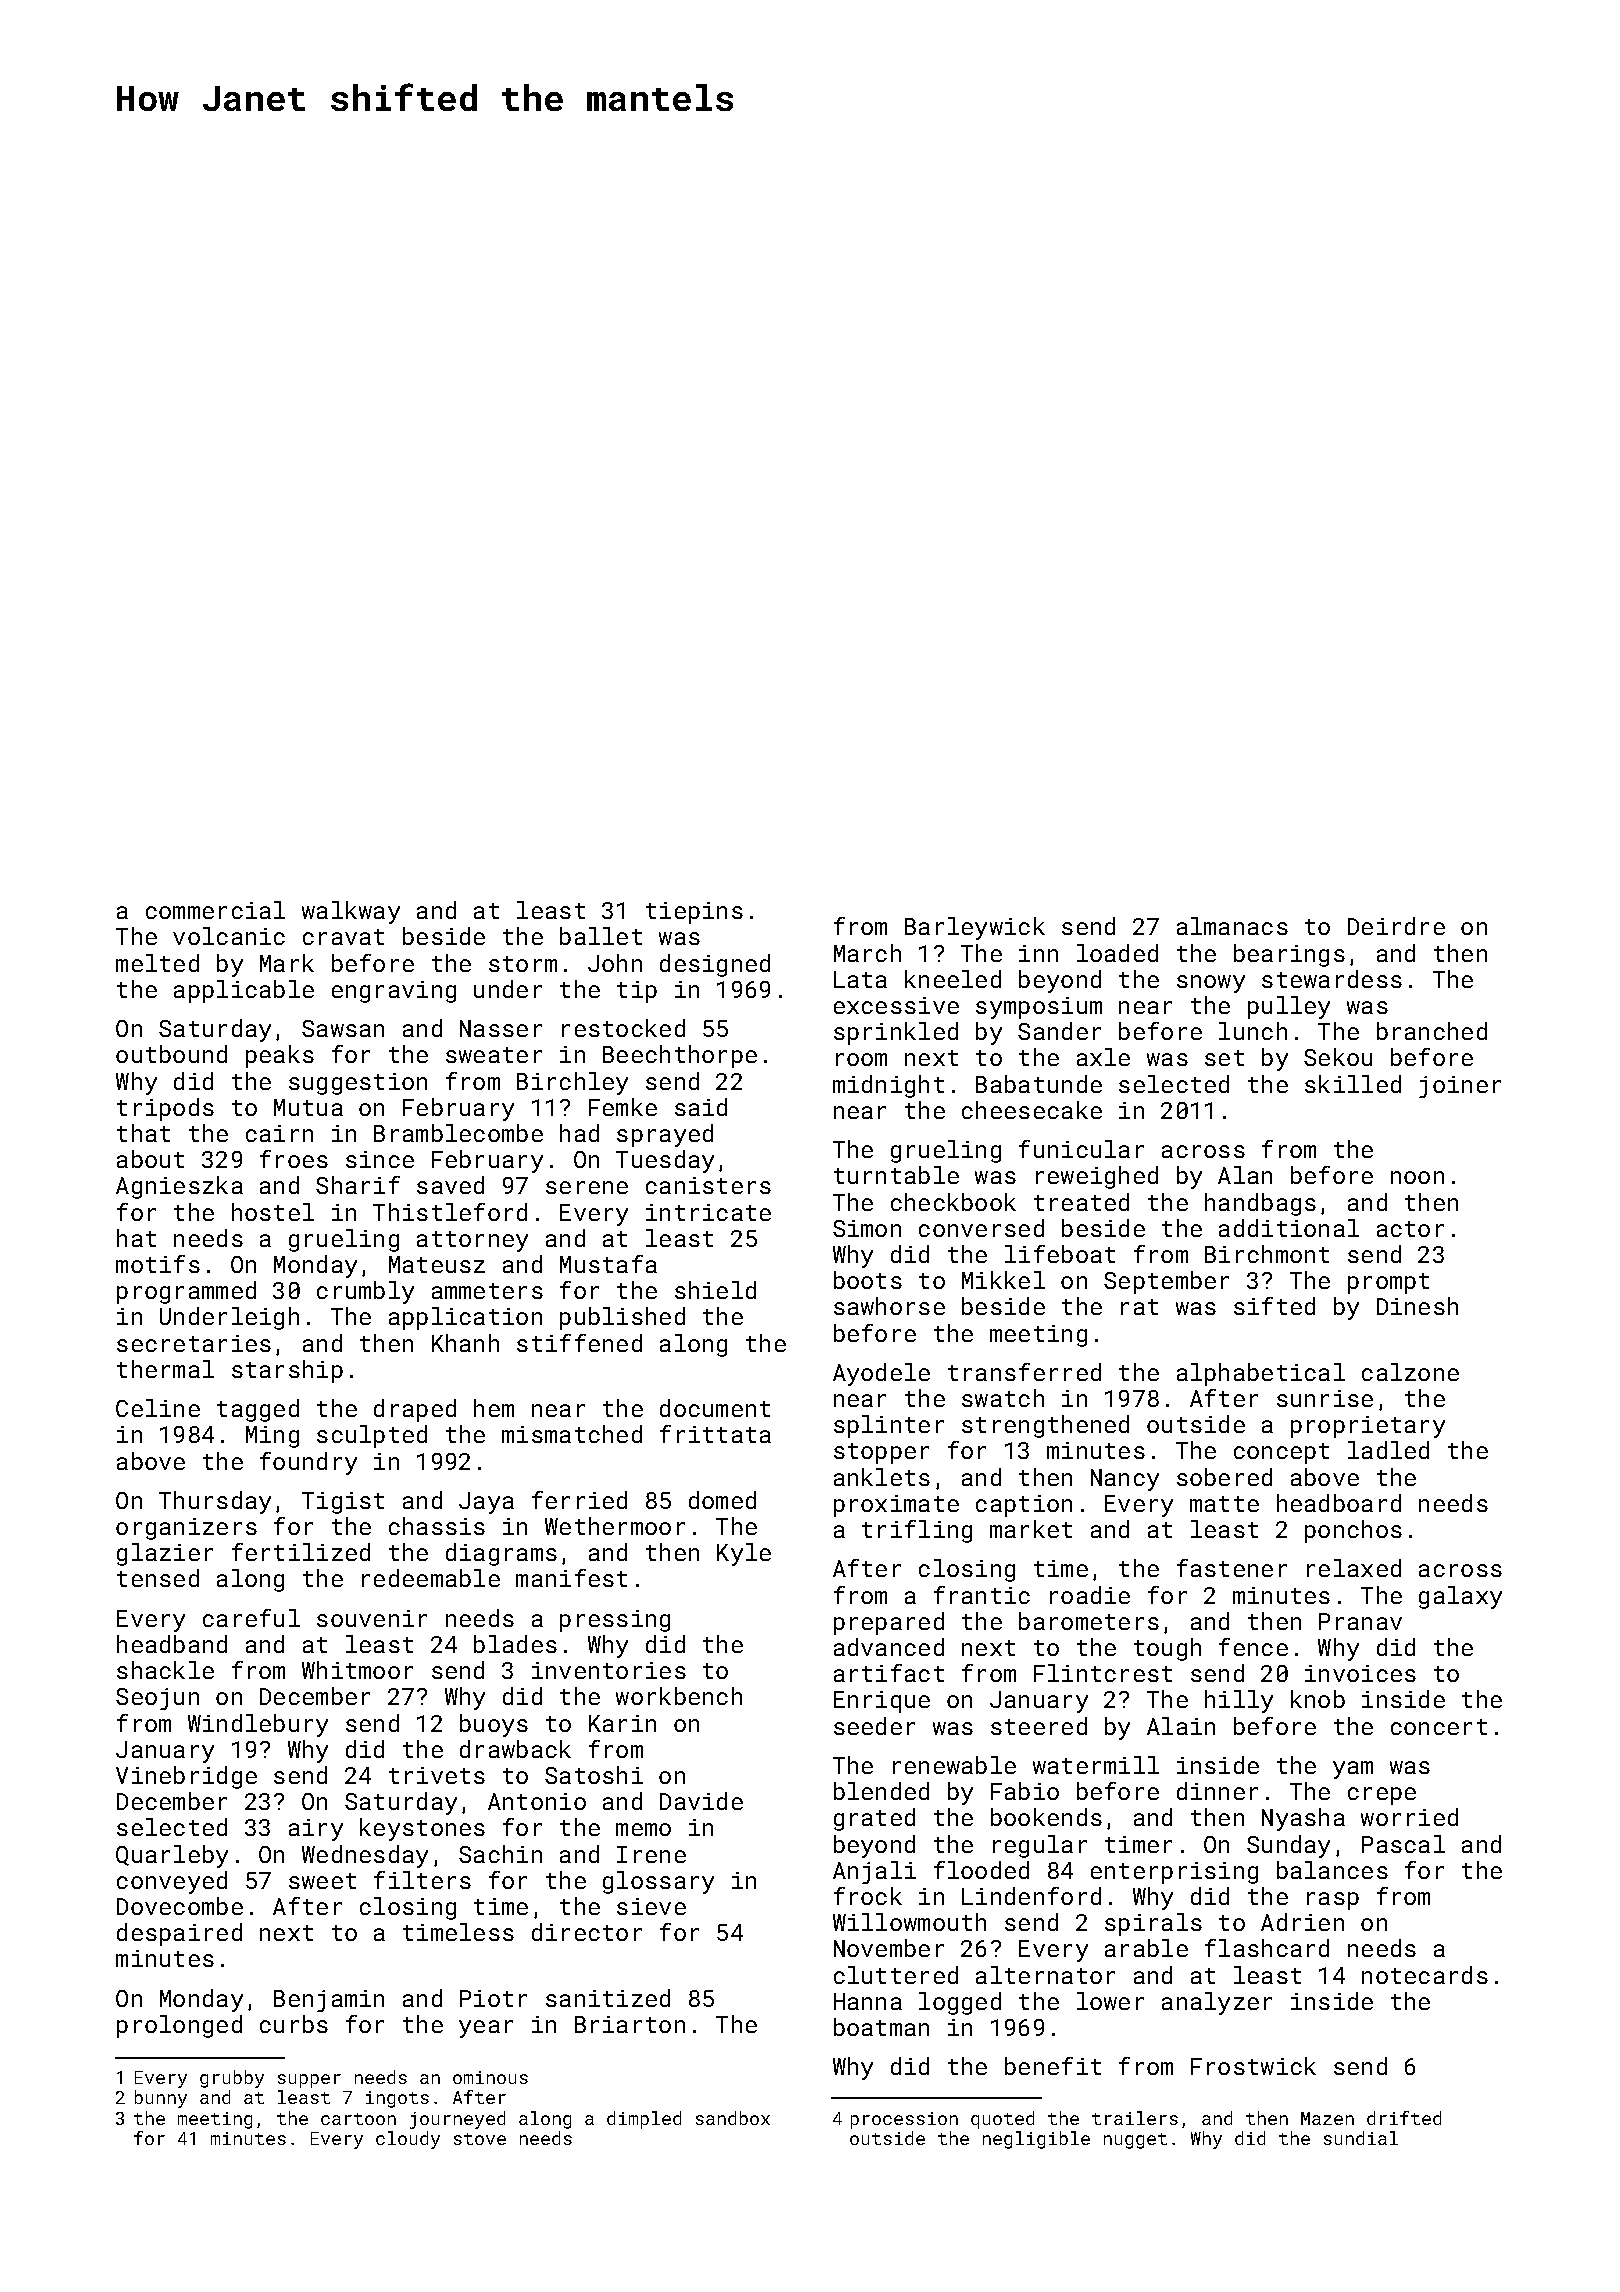 This screenshot has height=2292, width=1620. Describe the element at coordinates (715, 965) in the screenshot. I see `designed` at that location.
